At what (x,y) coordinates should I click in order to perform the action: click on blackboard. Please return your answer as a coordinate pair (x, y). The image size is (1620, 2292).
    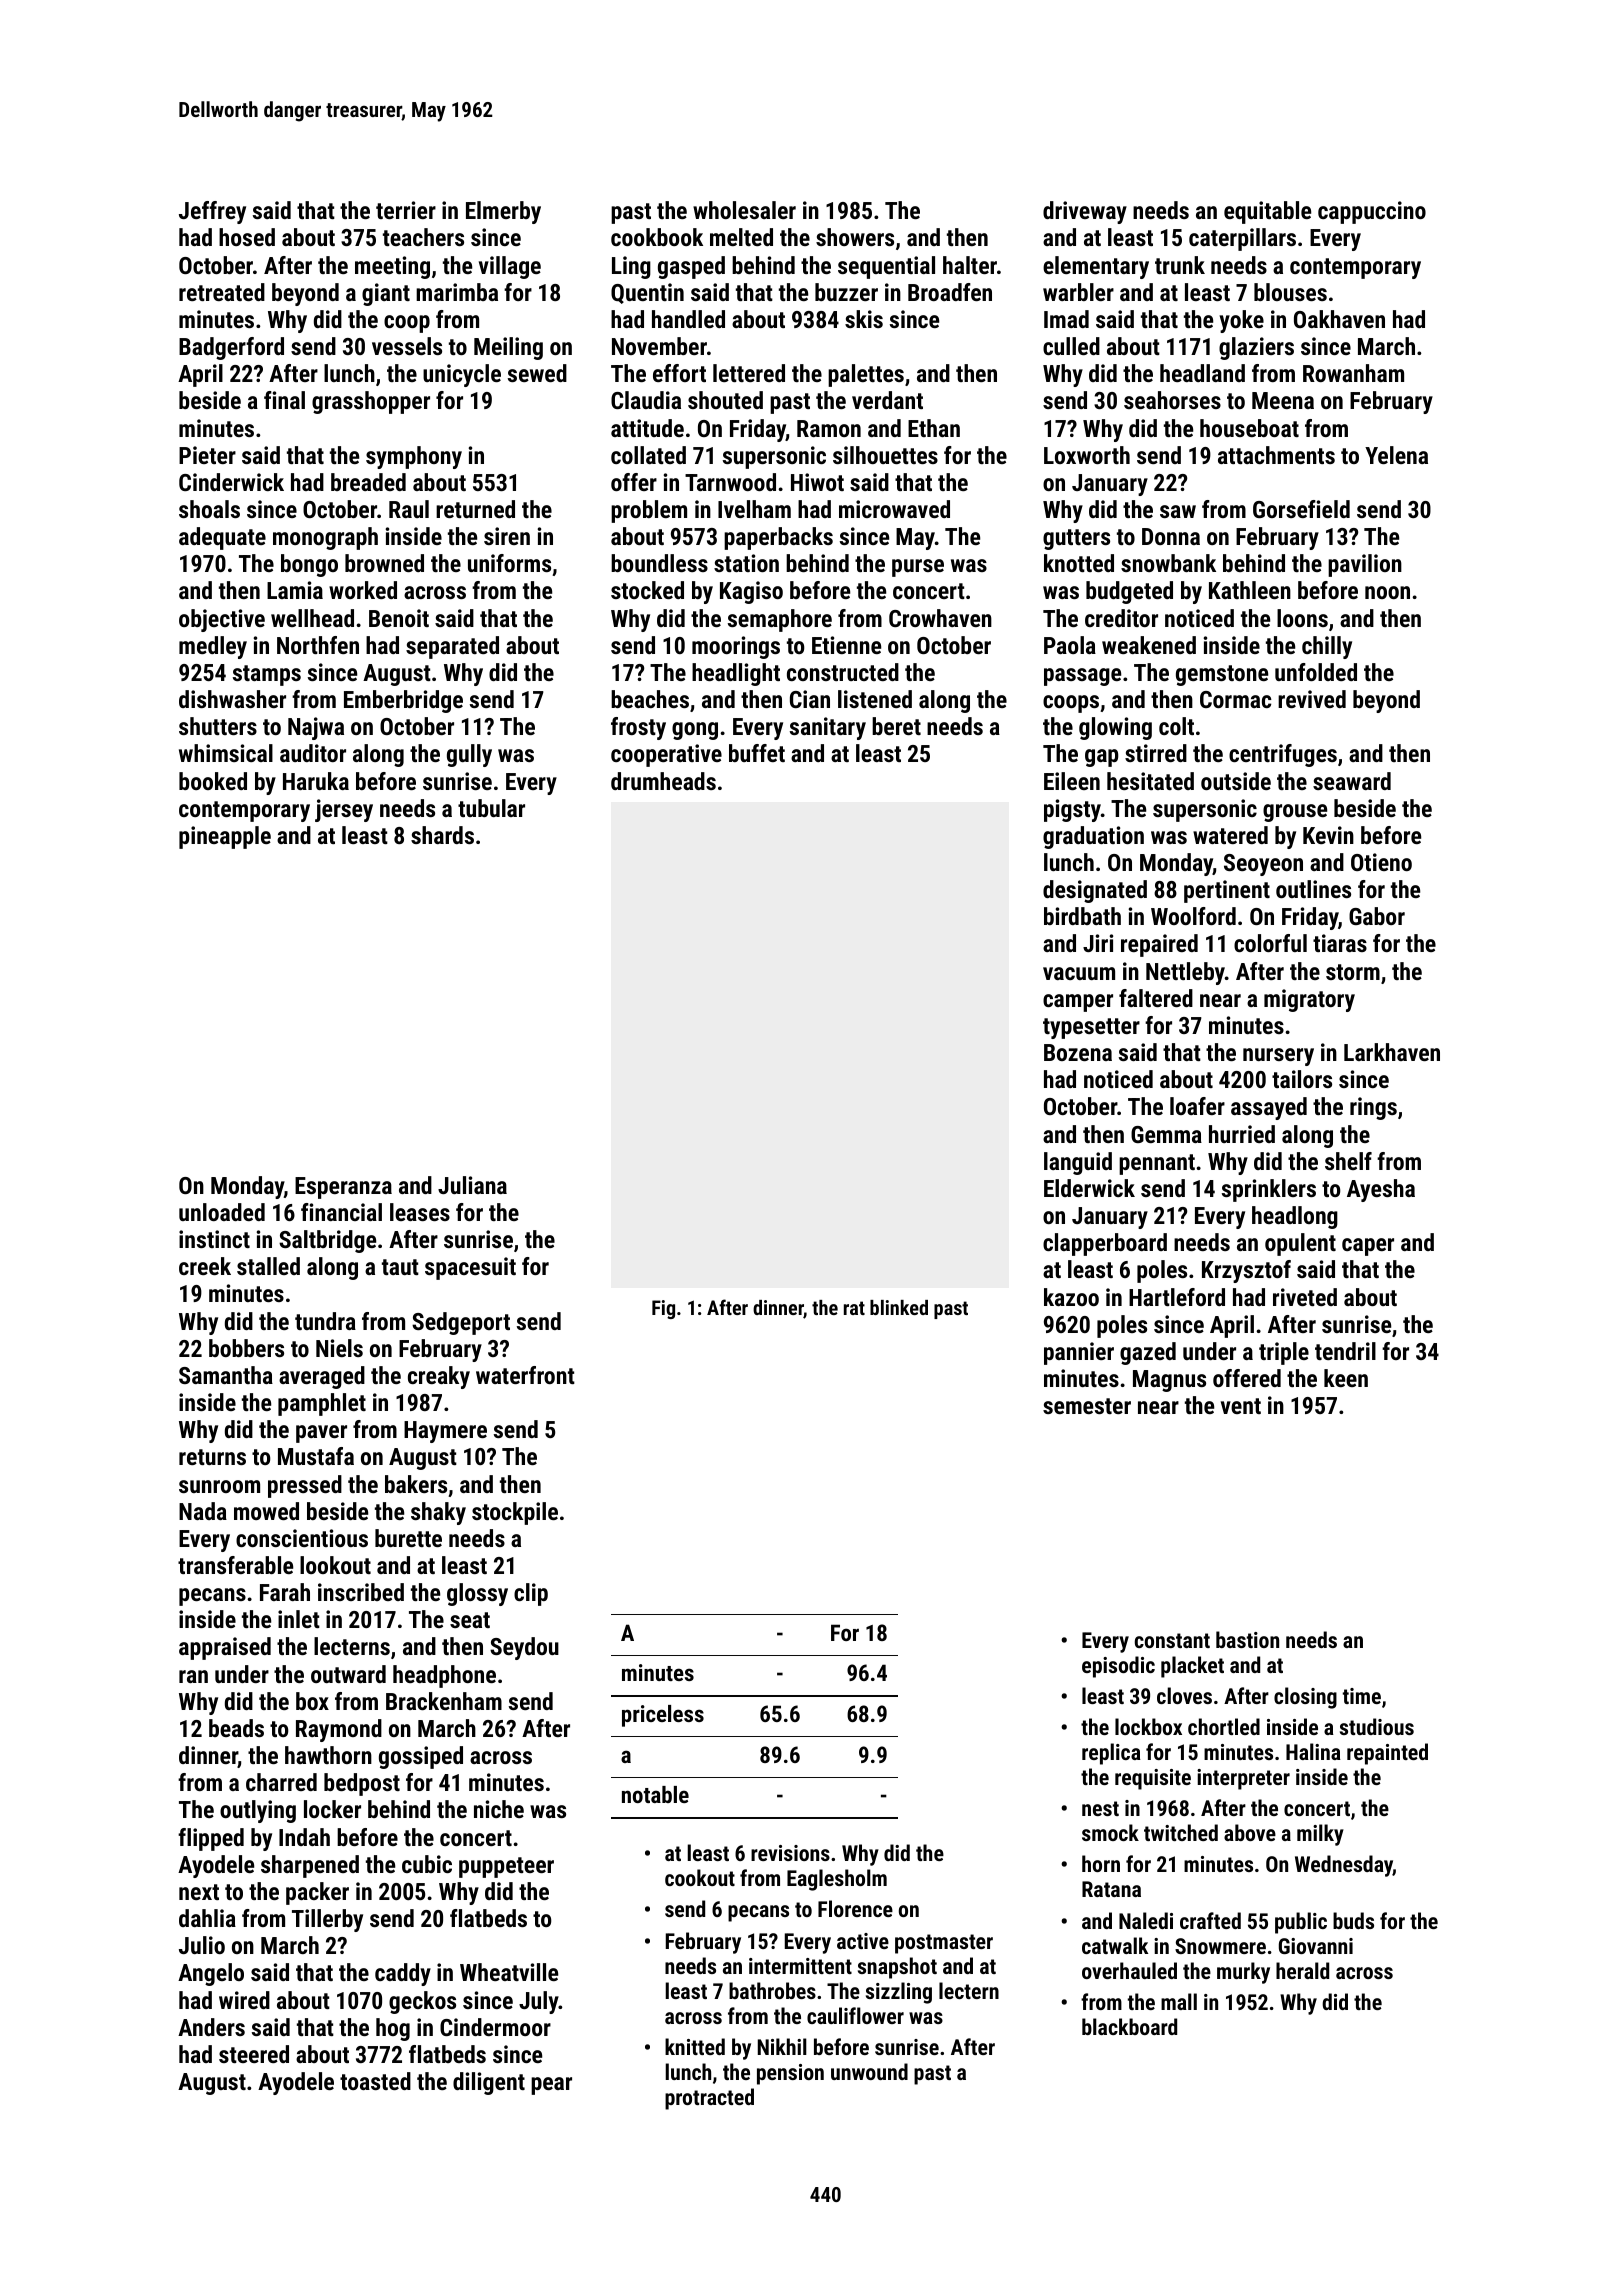
    Looking at the image, I should click on (1129, 2026).
